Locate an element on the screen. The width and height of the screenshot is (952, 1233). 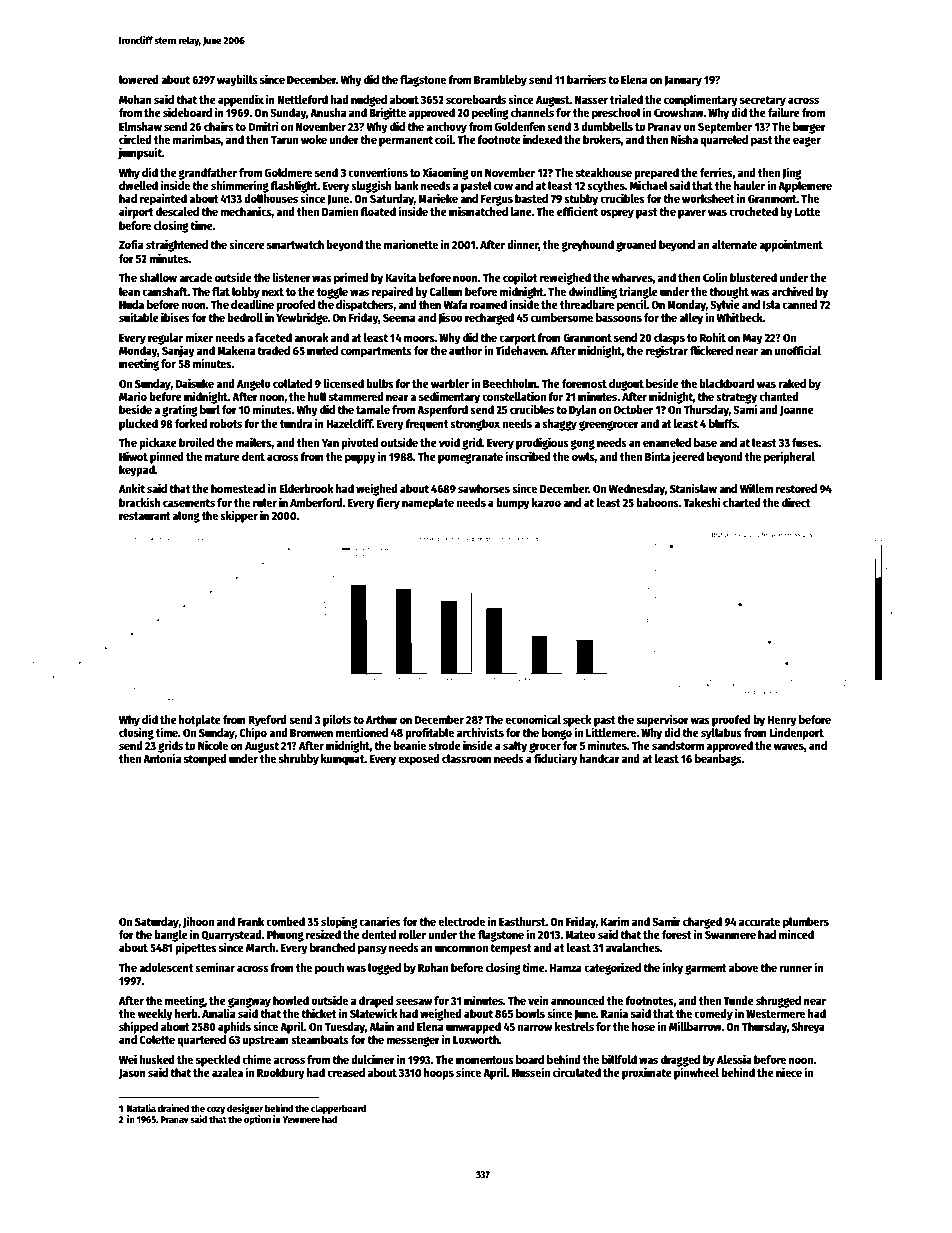
jumpsuit is located at coordinates (140, 153).
